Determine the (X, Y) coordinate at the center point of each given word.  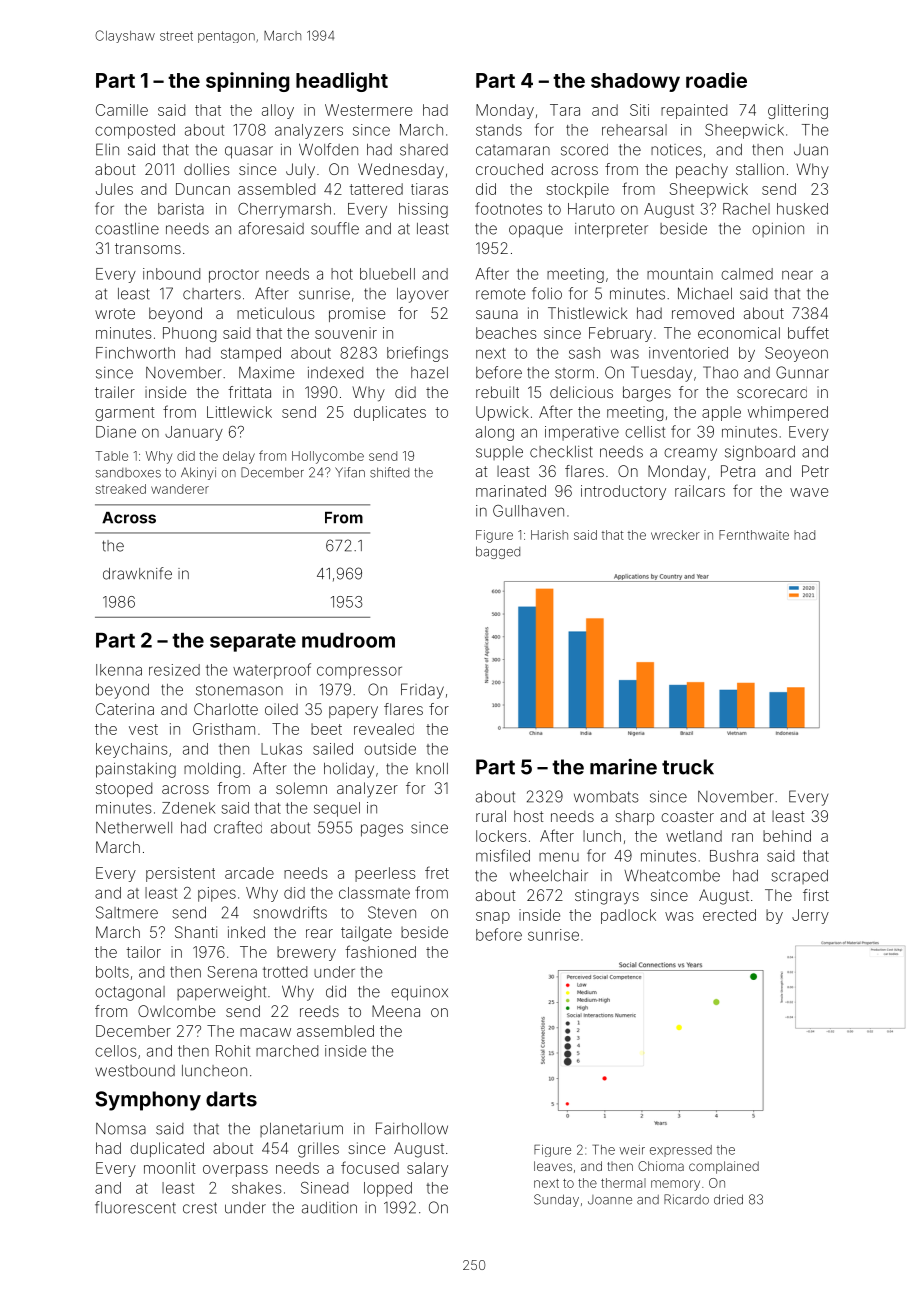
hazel (429, 373)
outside (390, 749)
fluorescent (135, 1207)
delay (239, 457)
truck (688, 767)
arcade (249, 873)
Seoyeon (796, 354)
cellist (645, 432)
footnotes (508, 208)
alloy (278, 111)
